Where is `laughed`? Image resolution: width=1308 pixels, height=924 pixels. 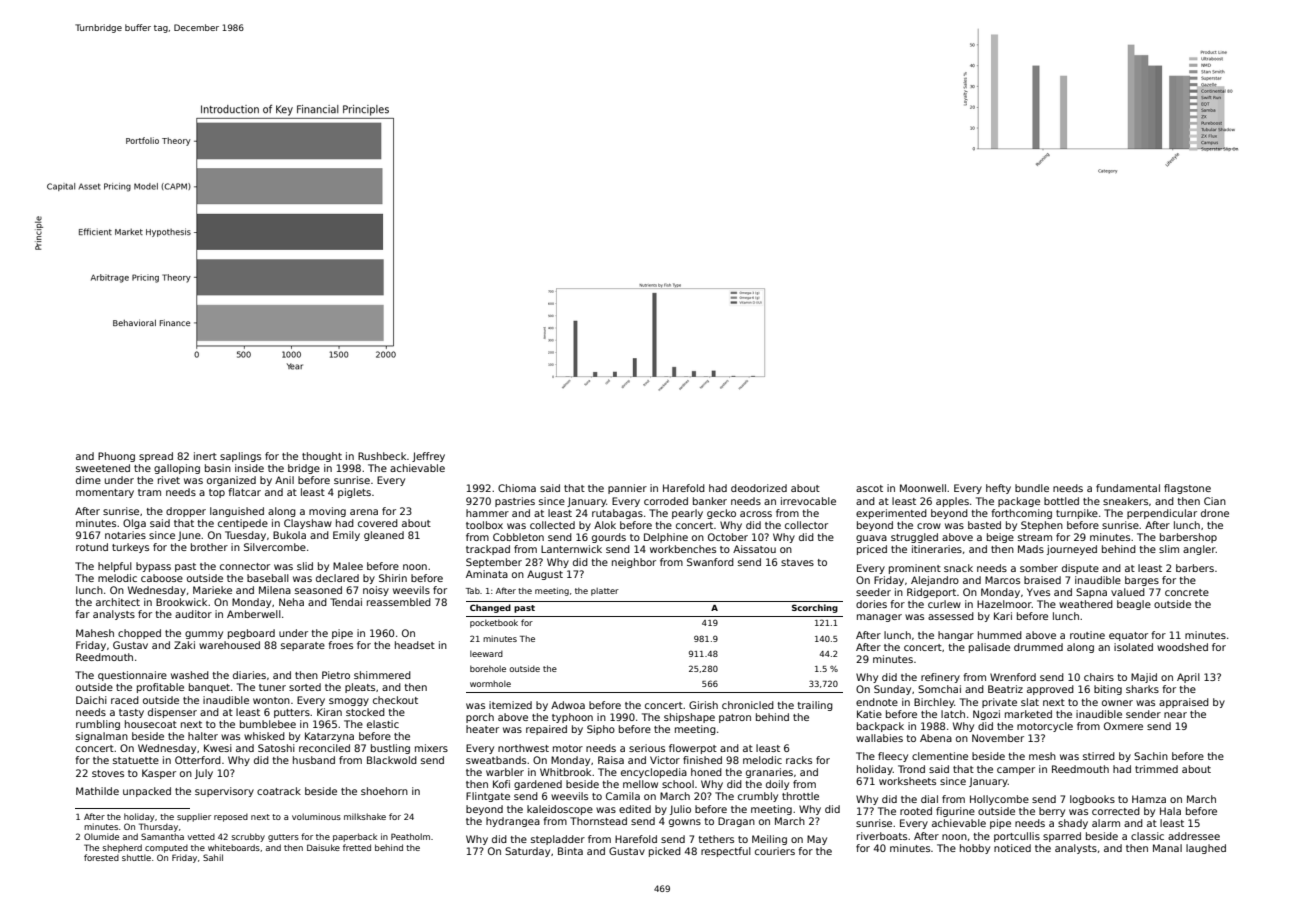
laughed is located at coordinates (1206, 849).
